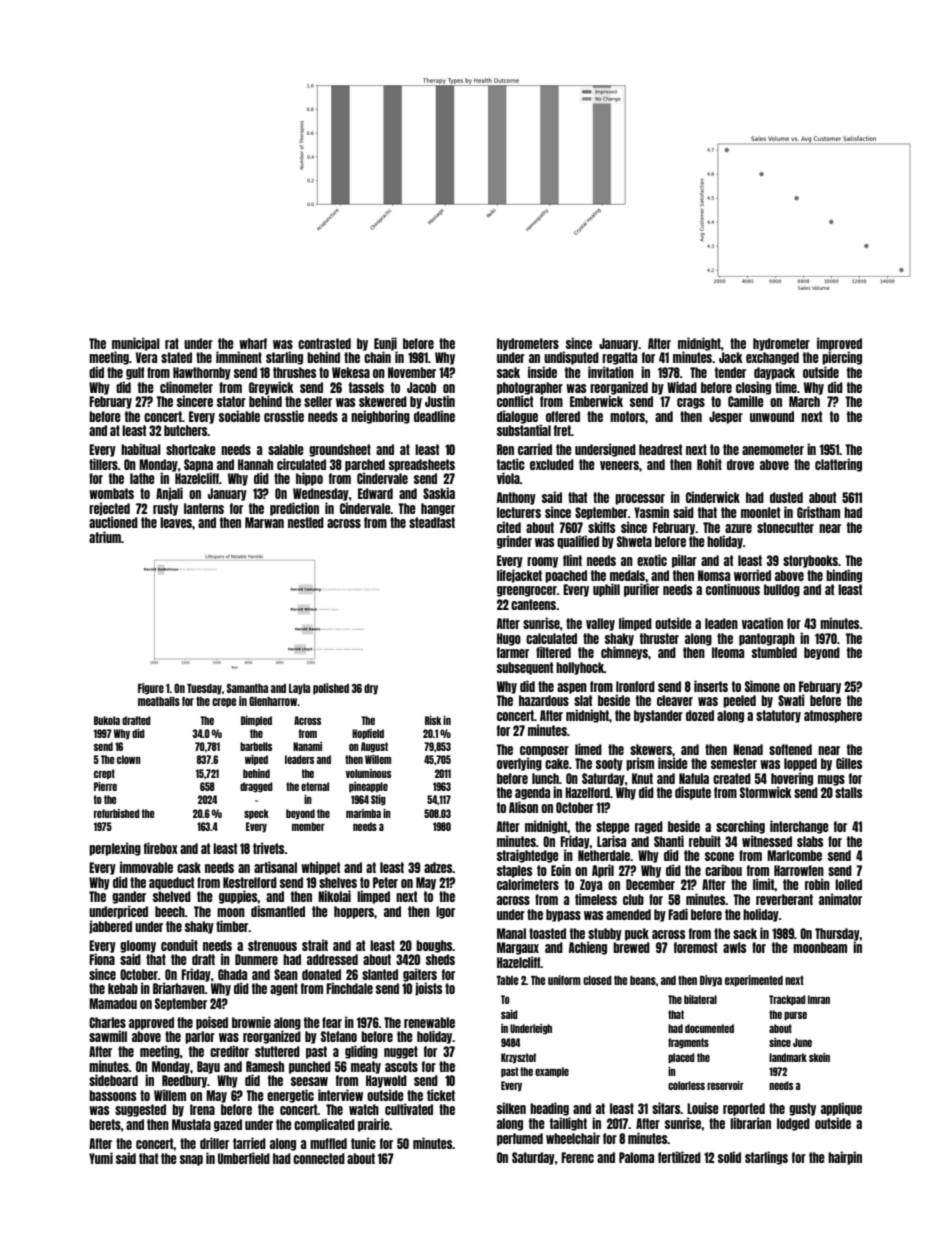 Image resolution: width=952 pixels, height=1233 pixels. What do you see at coordinates (772, 416) in the document?
I see `unwound` at bounding box center [772, 416].
